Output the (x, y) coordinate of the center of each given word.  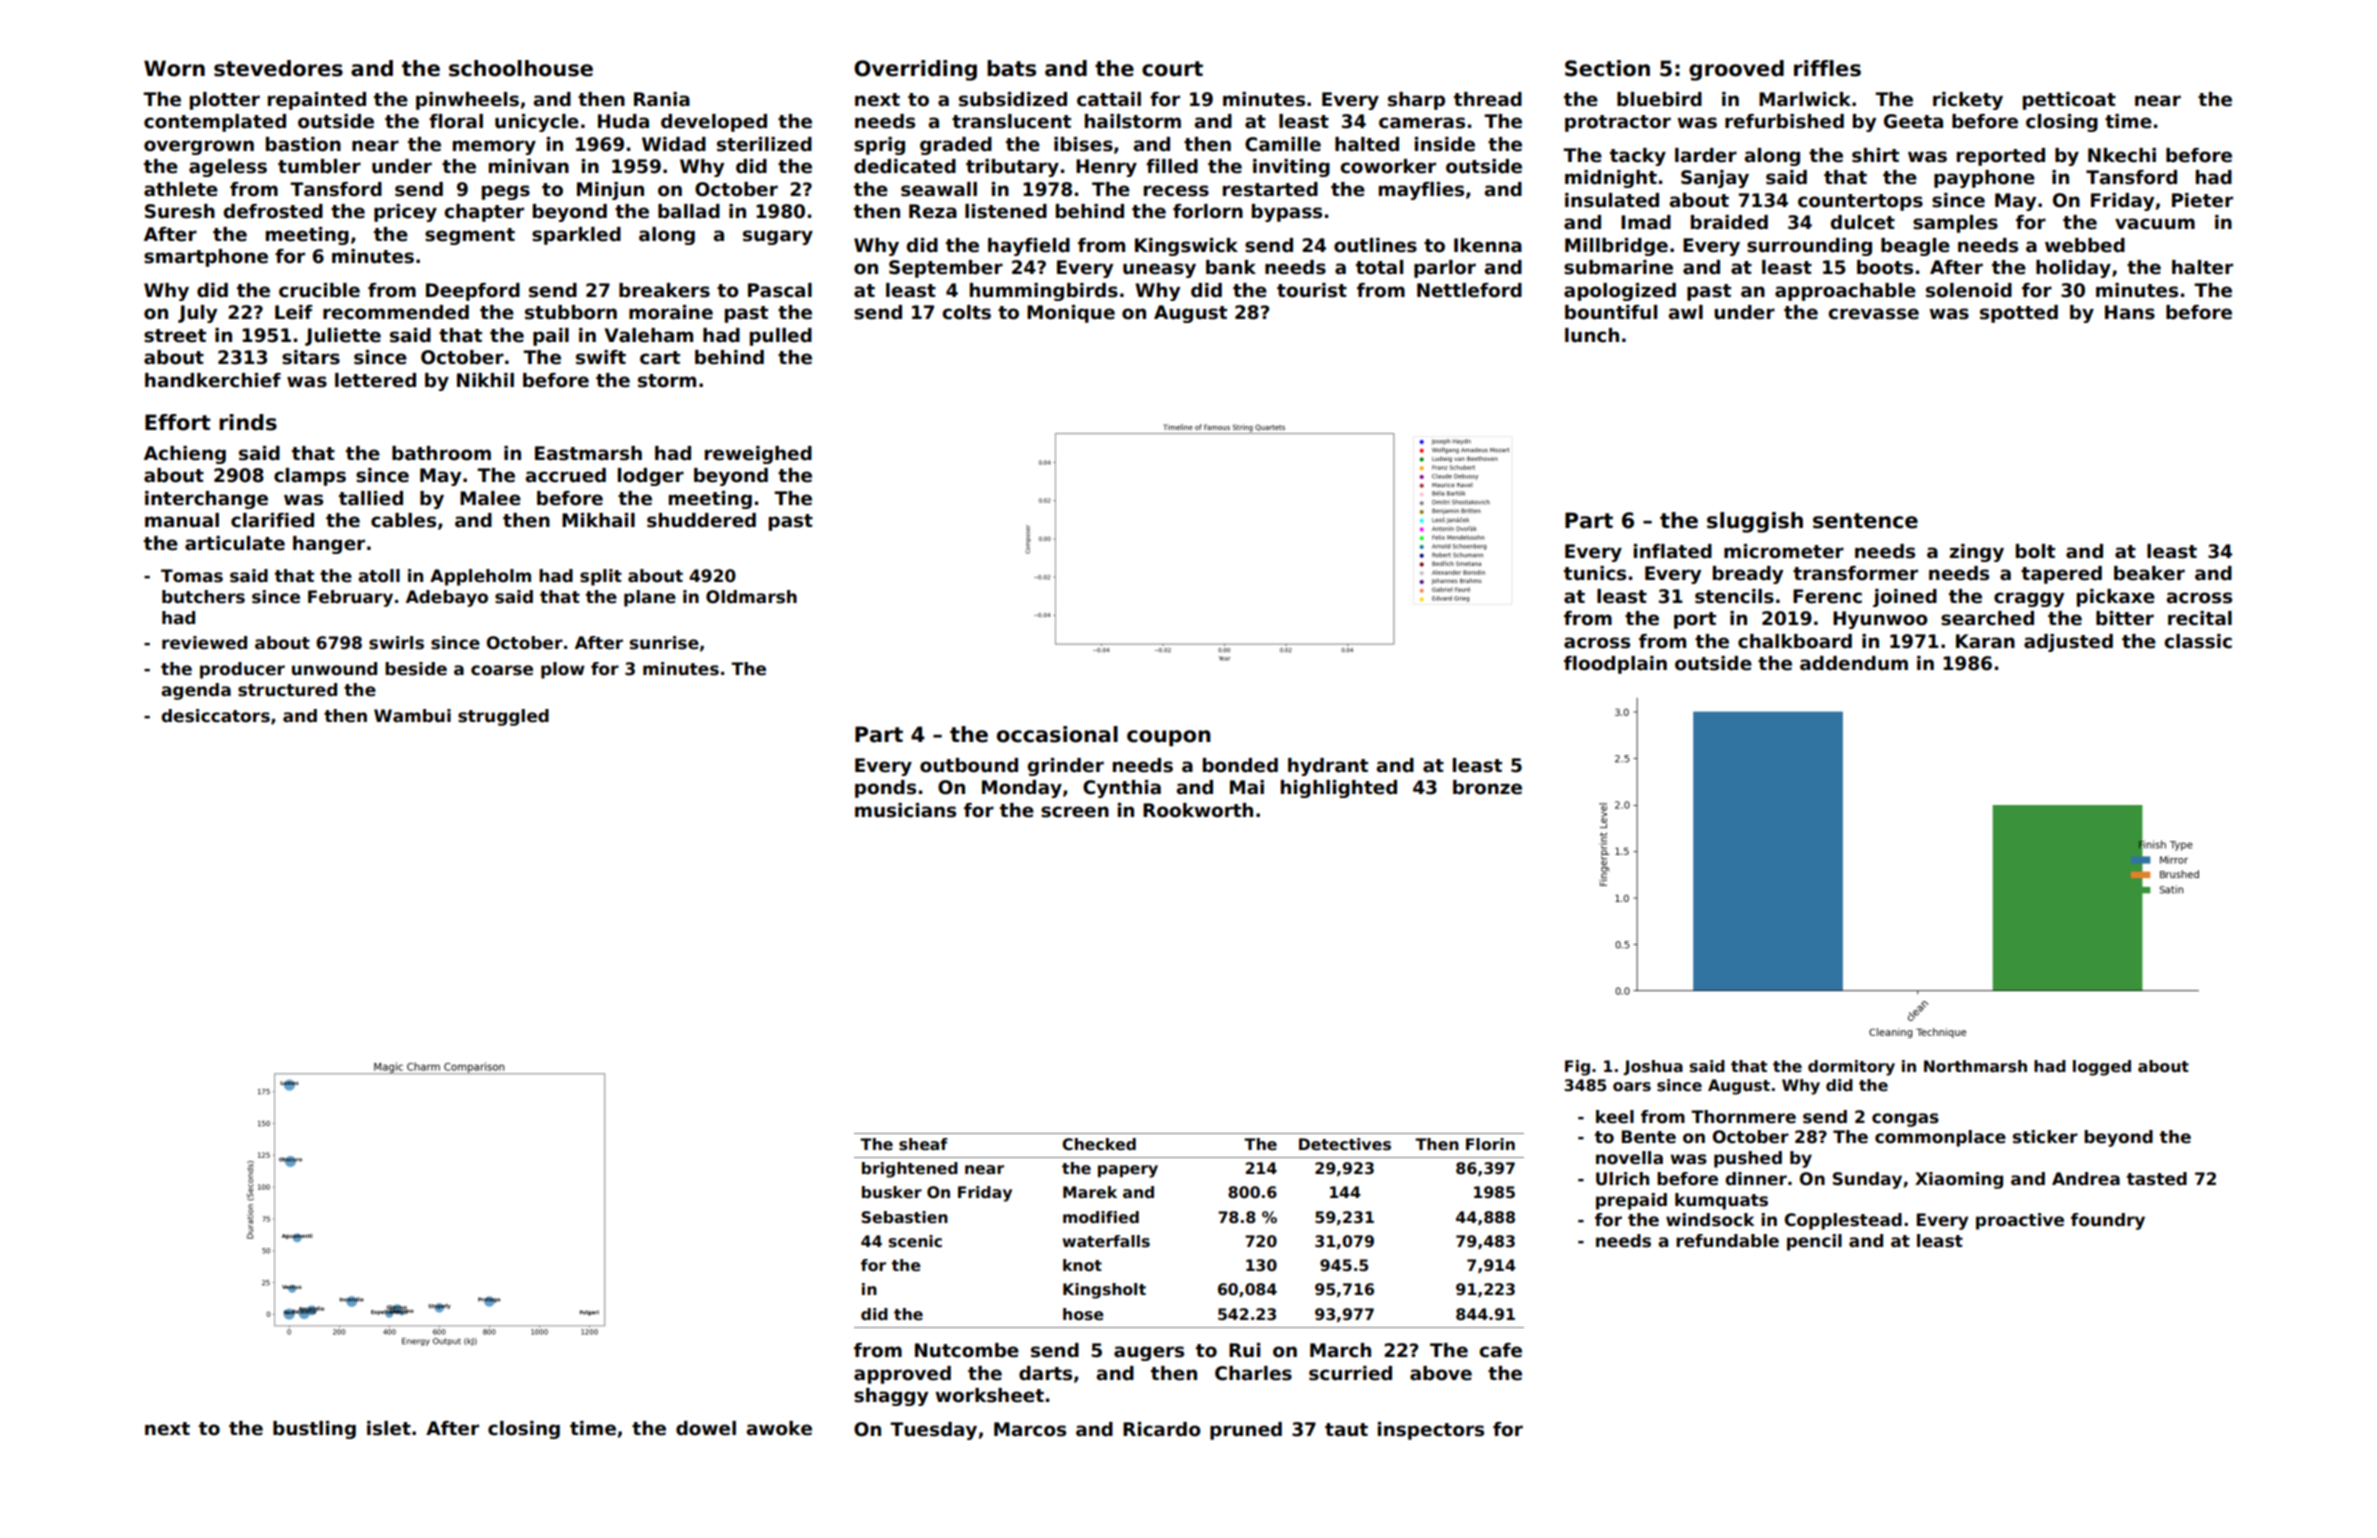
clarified (272, 520)
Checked (1099, 1144)
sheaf (923, 1144)
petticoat (2069, 101)
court (1172, 69)
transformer (1855, 573)
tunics (1595, 573)
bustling (314, 1430)
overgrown (199, 147)
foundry (2108, 1221)
